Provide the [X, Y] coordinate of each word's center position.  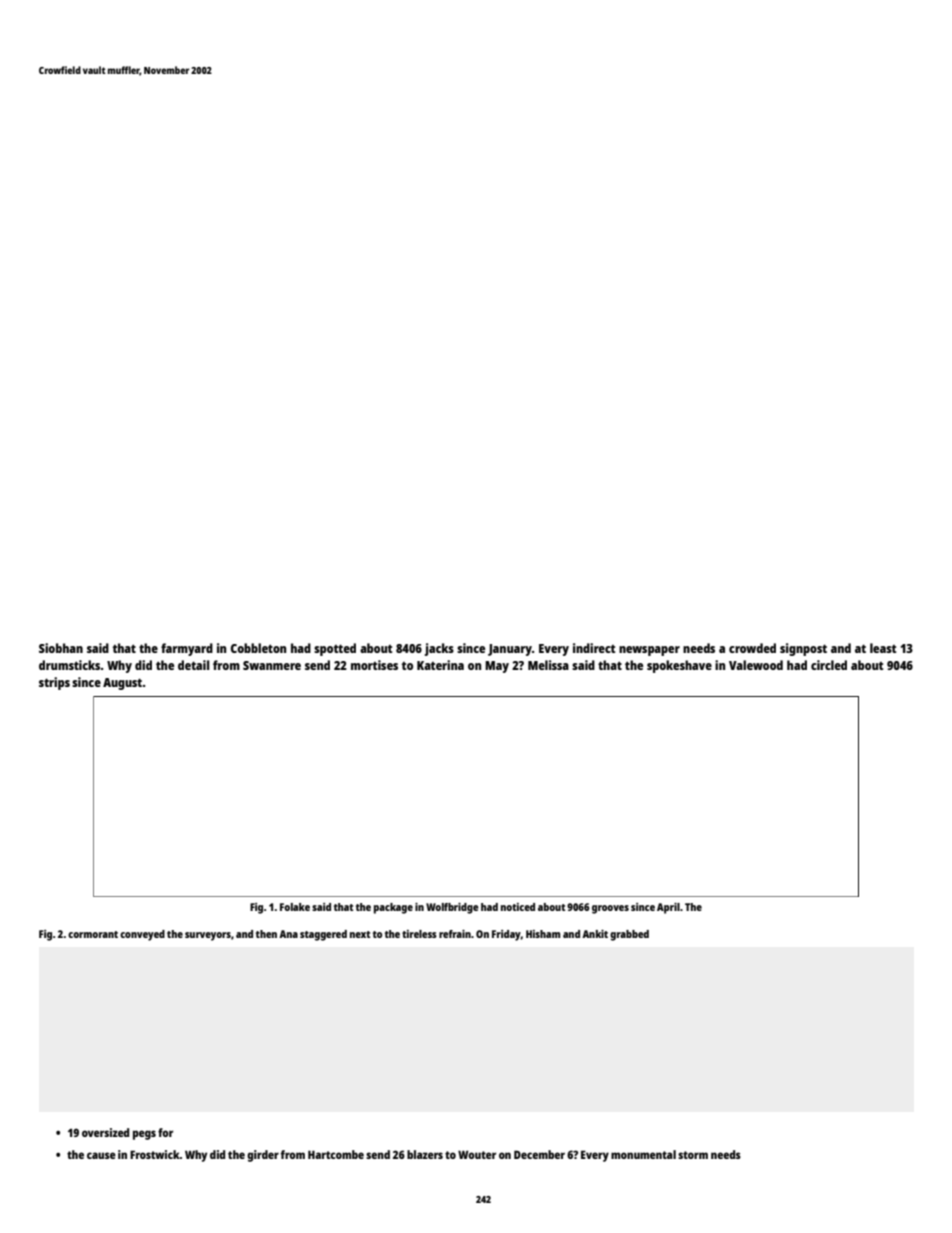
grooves [610, 909]
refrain [455, 934]
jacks [439, 649]
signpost [803, 649]
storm [693, 1155]
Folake [295, 907]
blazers [425, 1154]
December [539, 1154]
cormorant [93, 934]
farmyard [187, 649]
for [165, 1132]
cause [101, 1155]
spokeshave [679, 666]
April [668, 908]
